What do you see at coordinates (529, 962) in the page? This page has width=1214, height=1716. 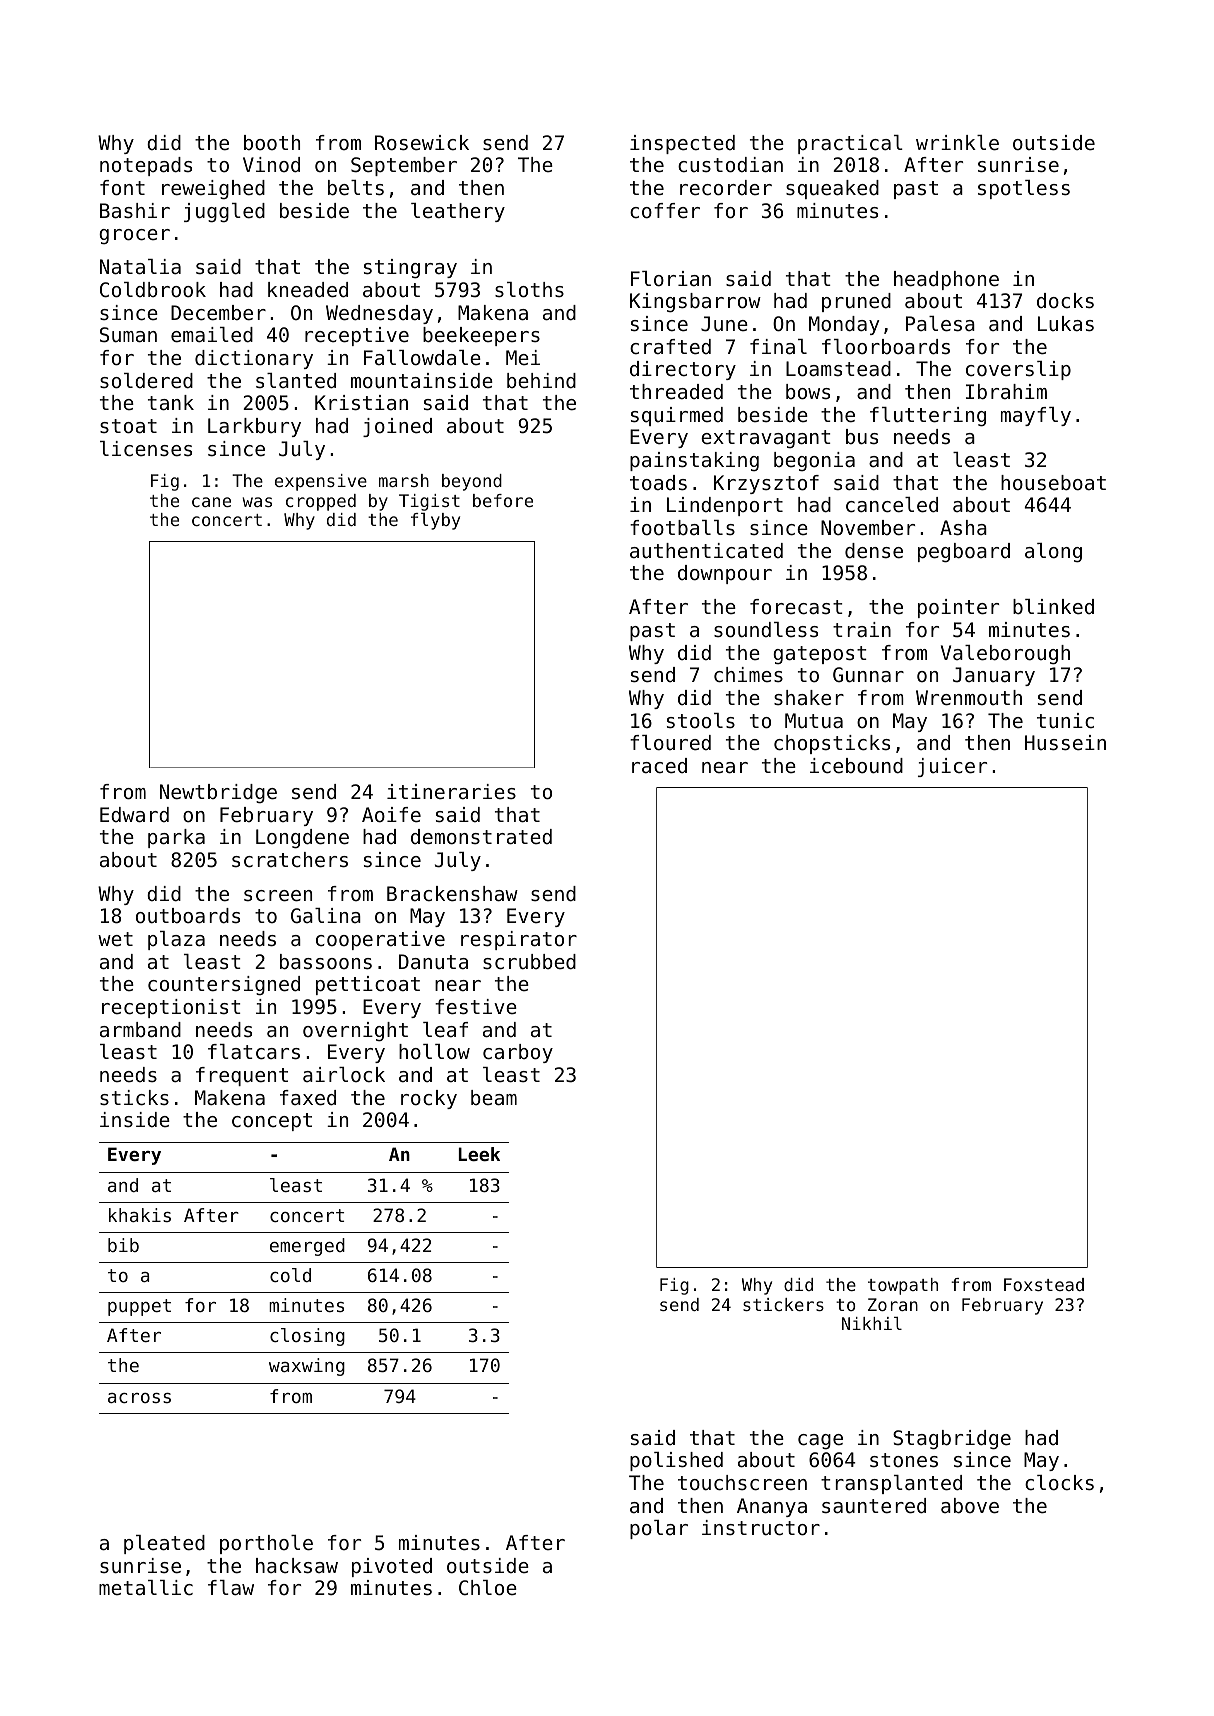 I see `scrubbed` at bounding box center [529, 962].
